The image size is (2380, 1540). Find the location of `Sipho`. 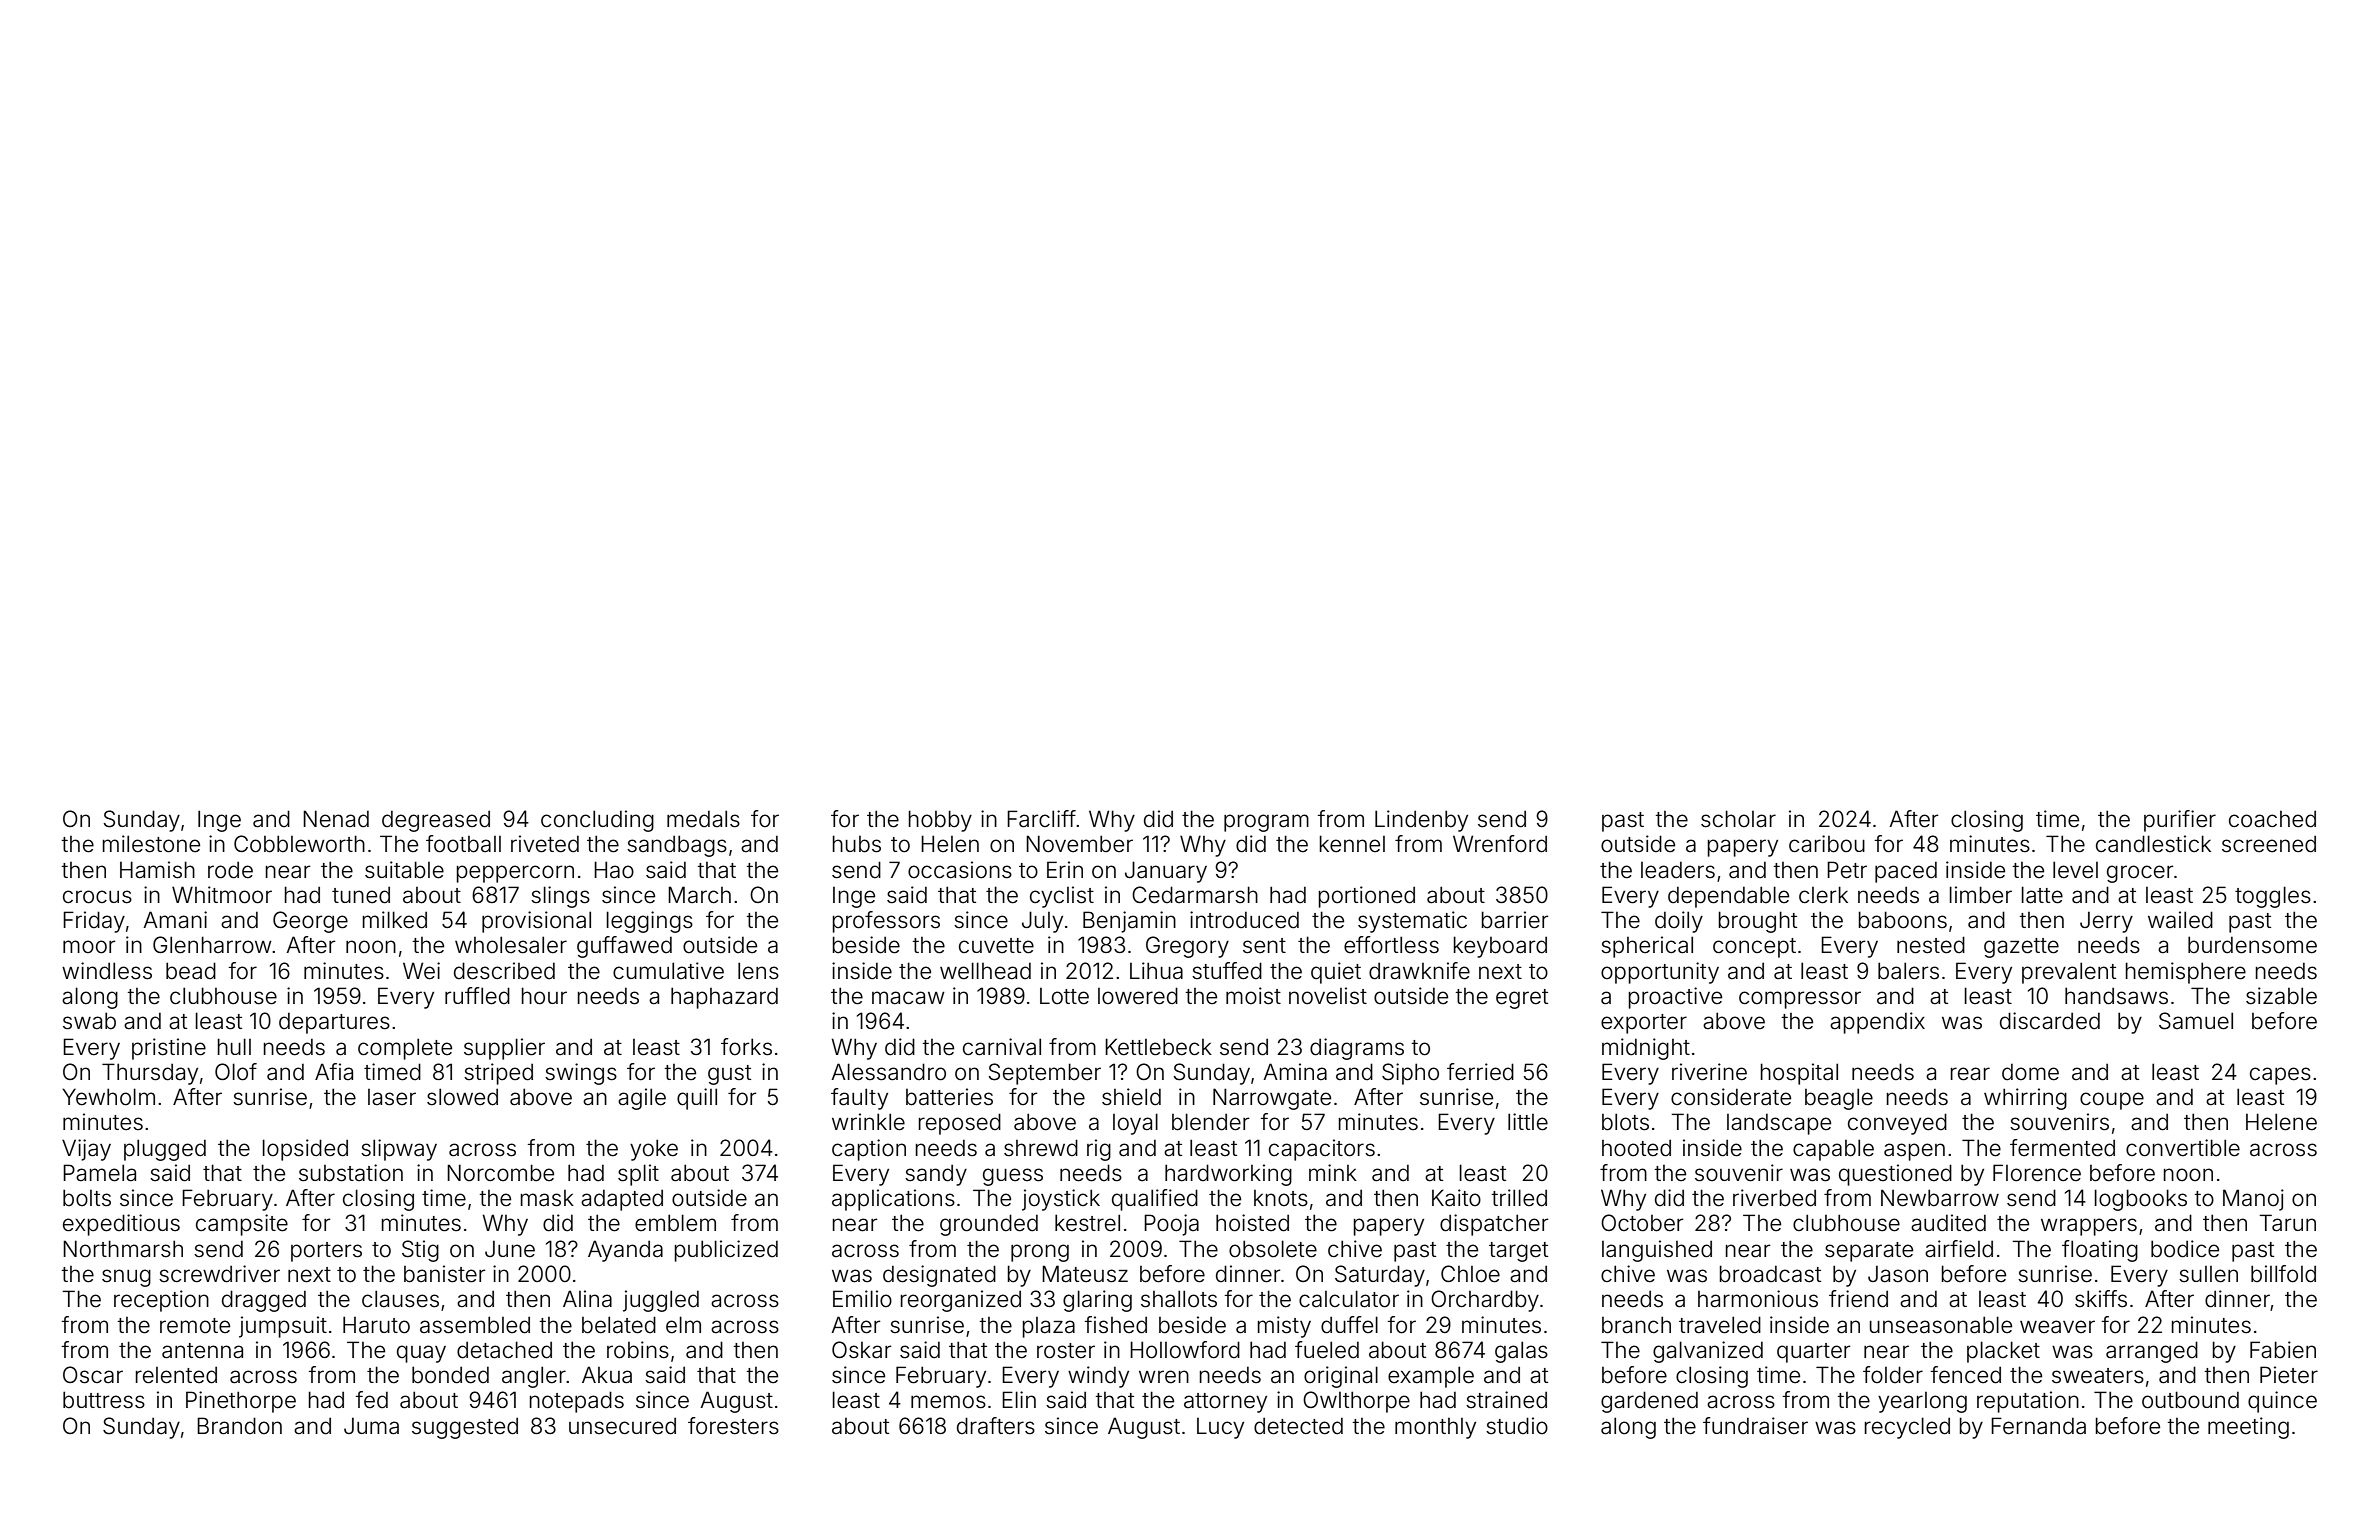

Sipho is located at coordinates (1410, 1074).
